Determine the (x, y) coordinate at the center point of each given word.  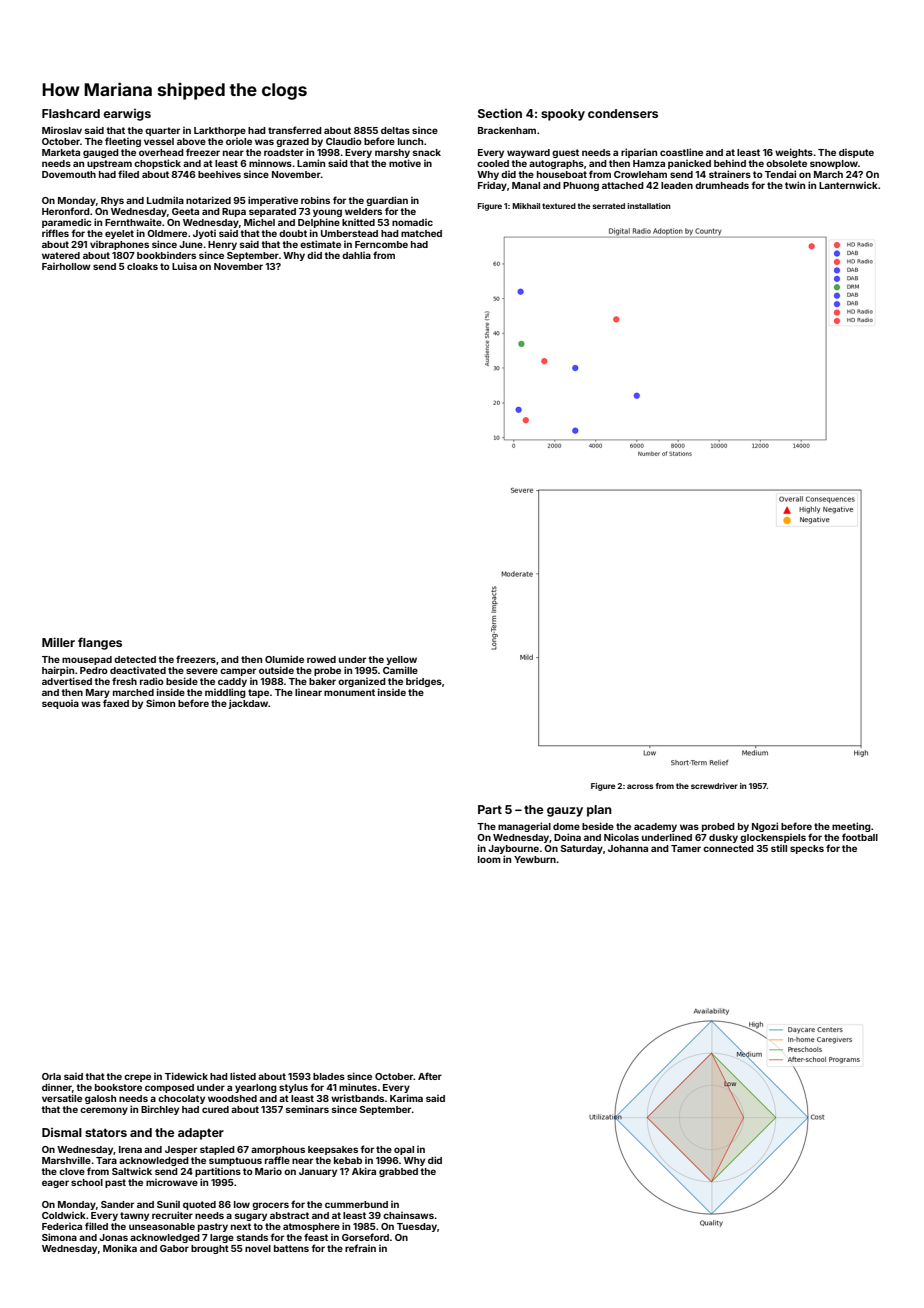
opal (404, 1150)
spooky (563, 115)
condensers (623, 113)
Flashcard (71, 113)
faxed (116, 703)
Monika (120, 1248)
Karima (406, 1098)
